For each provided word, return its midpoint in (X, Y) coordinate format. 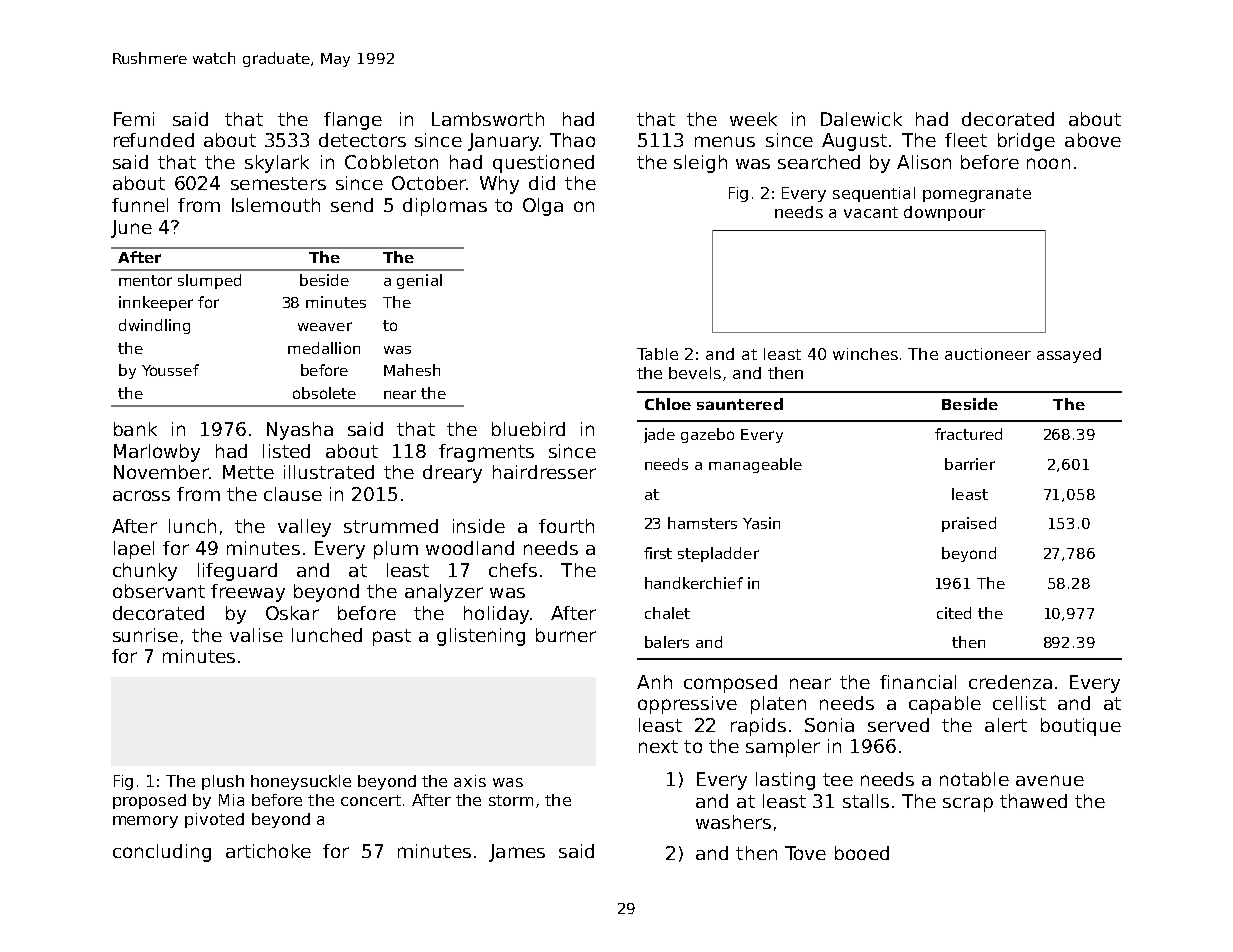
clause (293, 494)
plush (223, 782)
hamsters (702, 523)
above (1093, 140)
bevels (695, 373)
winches (865, 354)
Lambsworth (488, 119)
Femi (134, 119)
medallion (324, 348)
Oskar (292, 613)
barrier (970, 464)
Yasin (761, 523)
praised (969, 524)
